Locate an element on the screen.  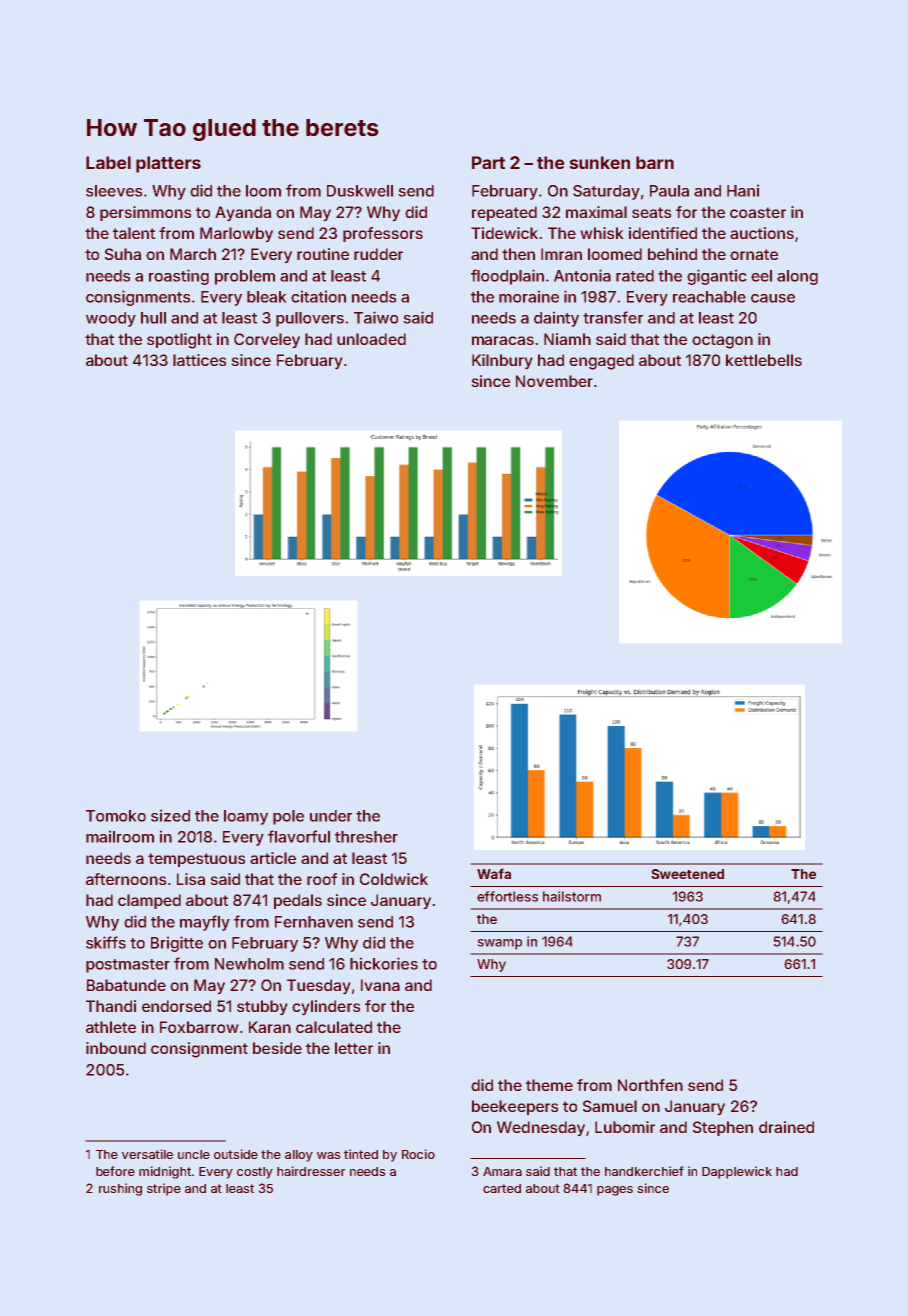
Kilnbury is located at coordinates (502, 362).
